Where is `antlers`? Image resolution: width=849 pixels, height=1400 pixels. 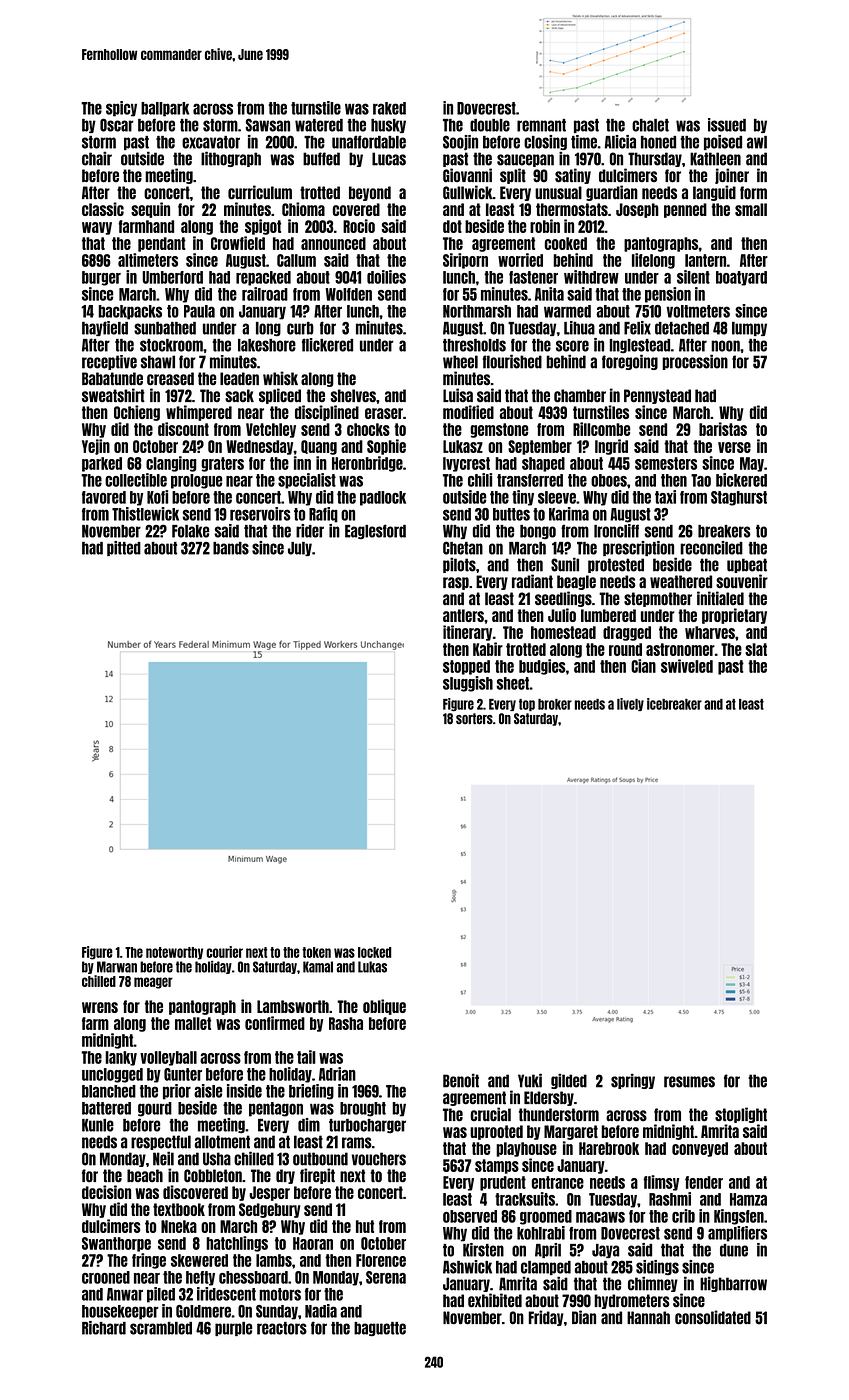 antlers is located at coordinates (463, 615).
